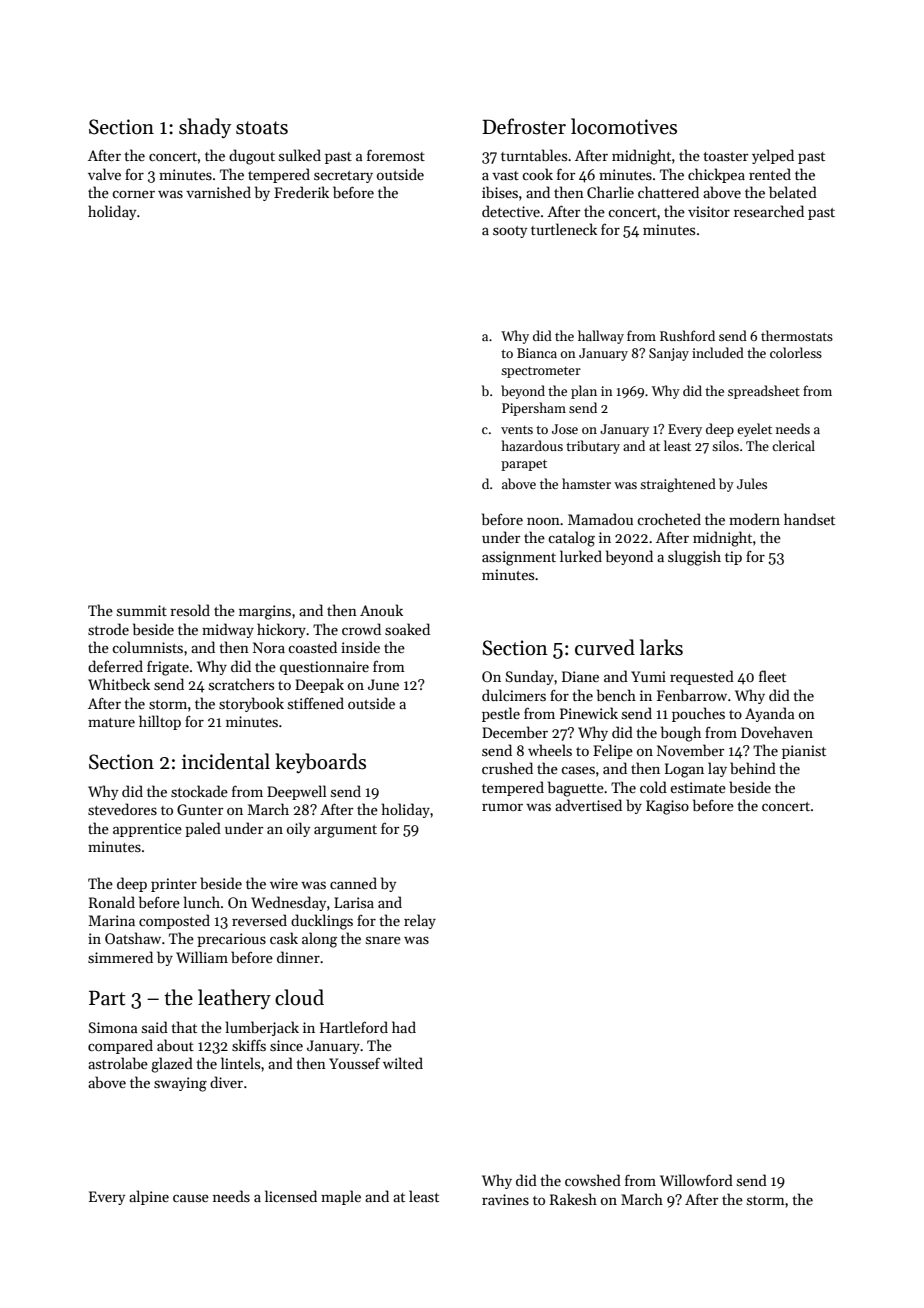  Describe the element at coordinates (524, 126) in the image. I see `Defroster` at that location.
